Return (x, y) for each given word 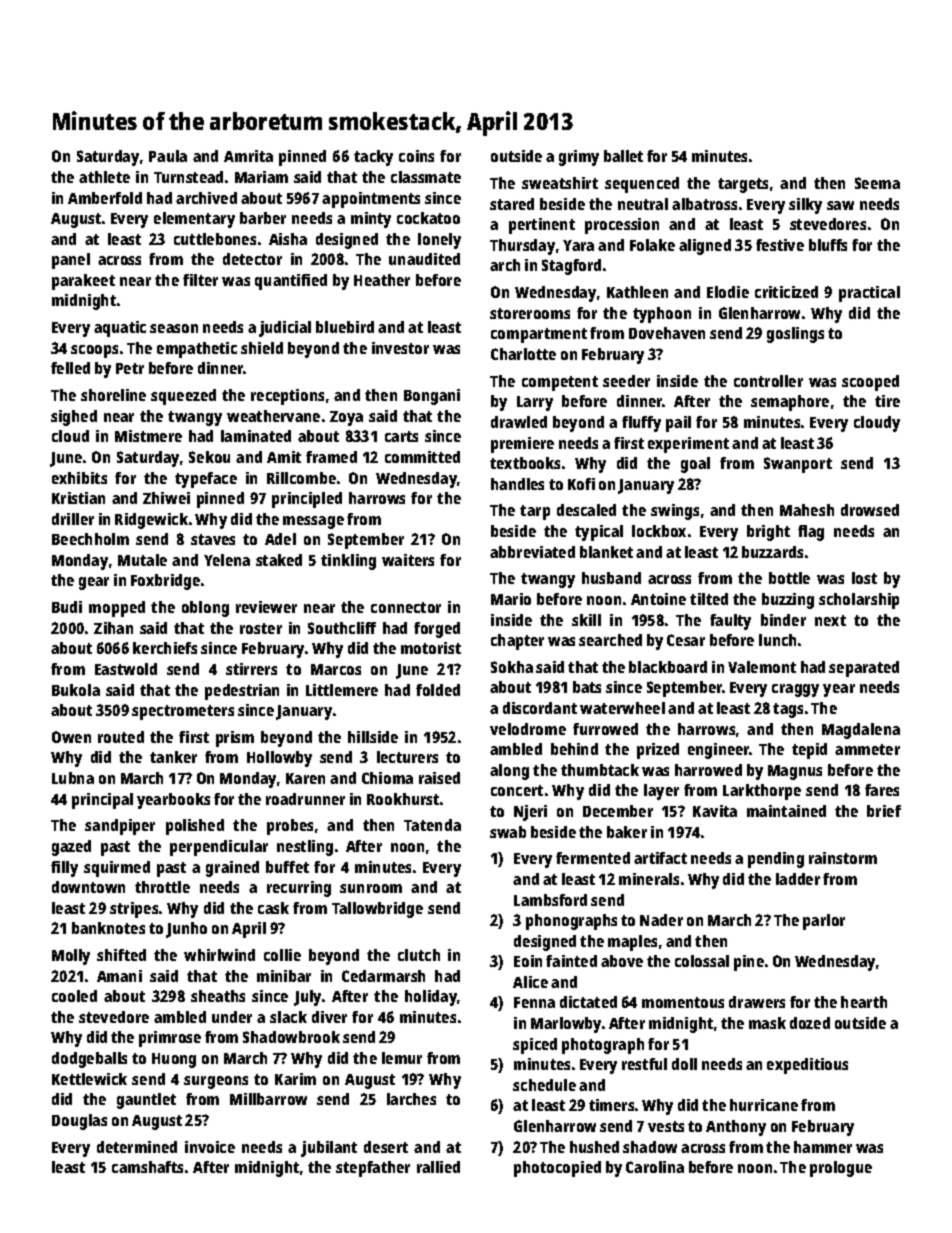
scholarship (859, 601)
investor (400, 348)
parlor (824, 922)
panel (71, 261)
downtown (88, 887)
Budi (67, 607)
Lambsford (550, 900)
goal (695, 465)
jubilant (329, 1149)
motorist (431, 648)
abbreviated (532, 552)
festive (780, 245)
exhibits (79, 478)
